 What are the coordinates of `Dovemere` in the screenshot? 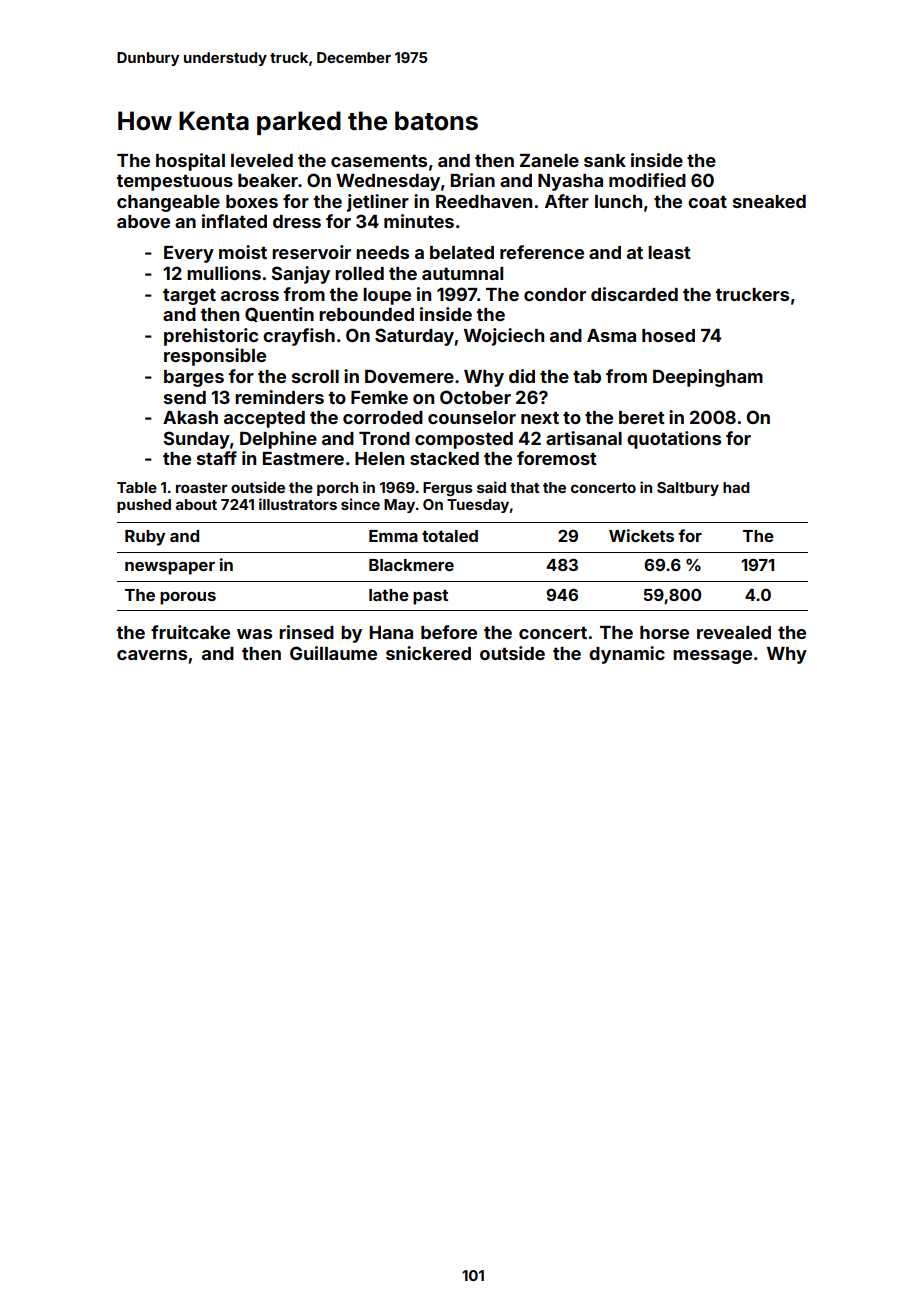 It's located at (409, 376).
